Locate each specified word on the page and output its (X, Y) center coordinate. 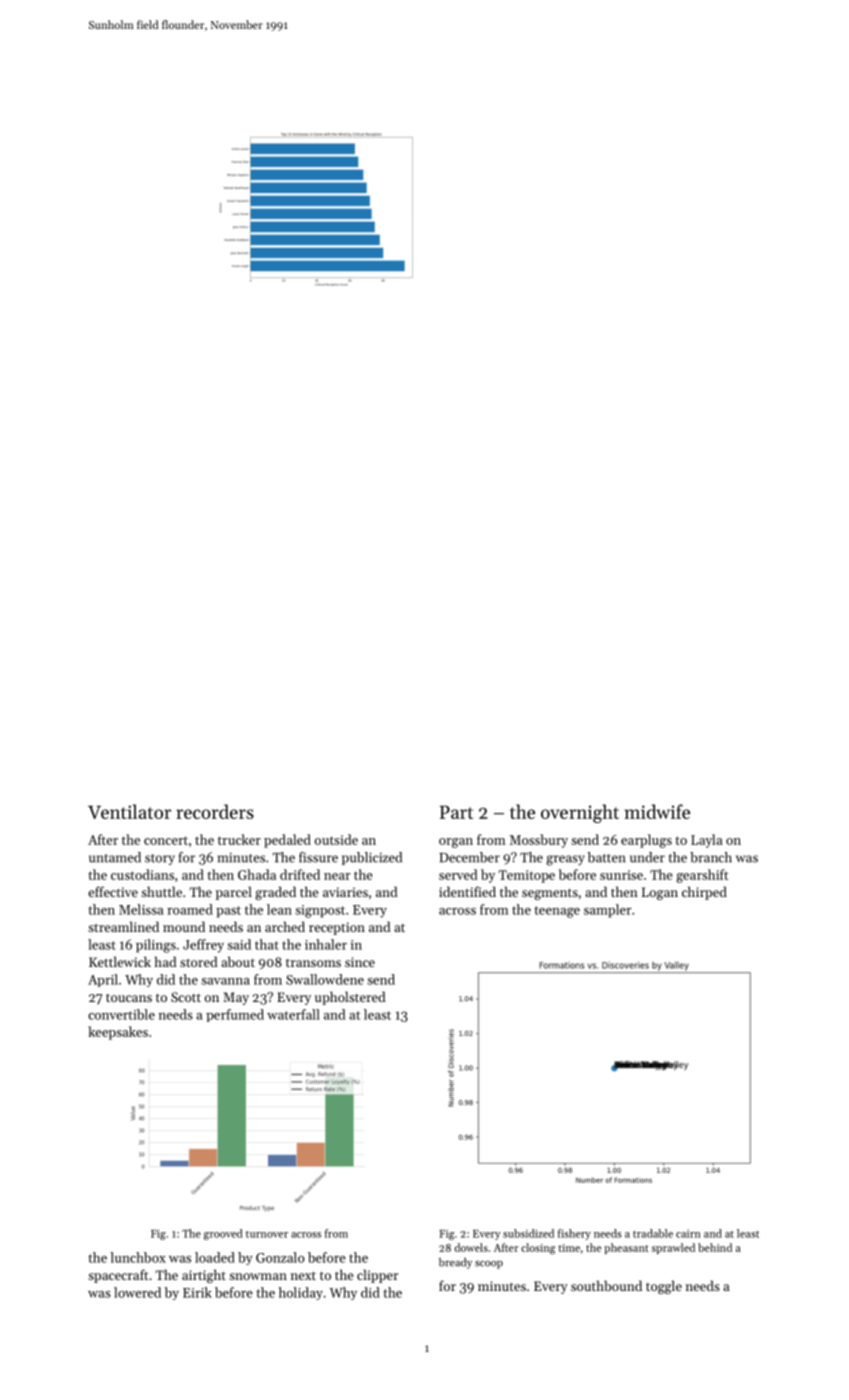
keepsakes (118, 1033)
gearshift (702, 876)
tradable (653, 1233)
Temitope (527, 876)
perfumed (235, 1015)
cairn (688, 1234)
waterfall (293, 1014)
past (228, 912)
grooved (223, 1234)
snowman (258, 1276)
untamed (115, 857)
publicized (372, 858)
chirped (704, 893)
